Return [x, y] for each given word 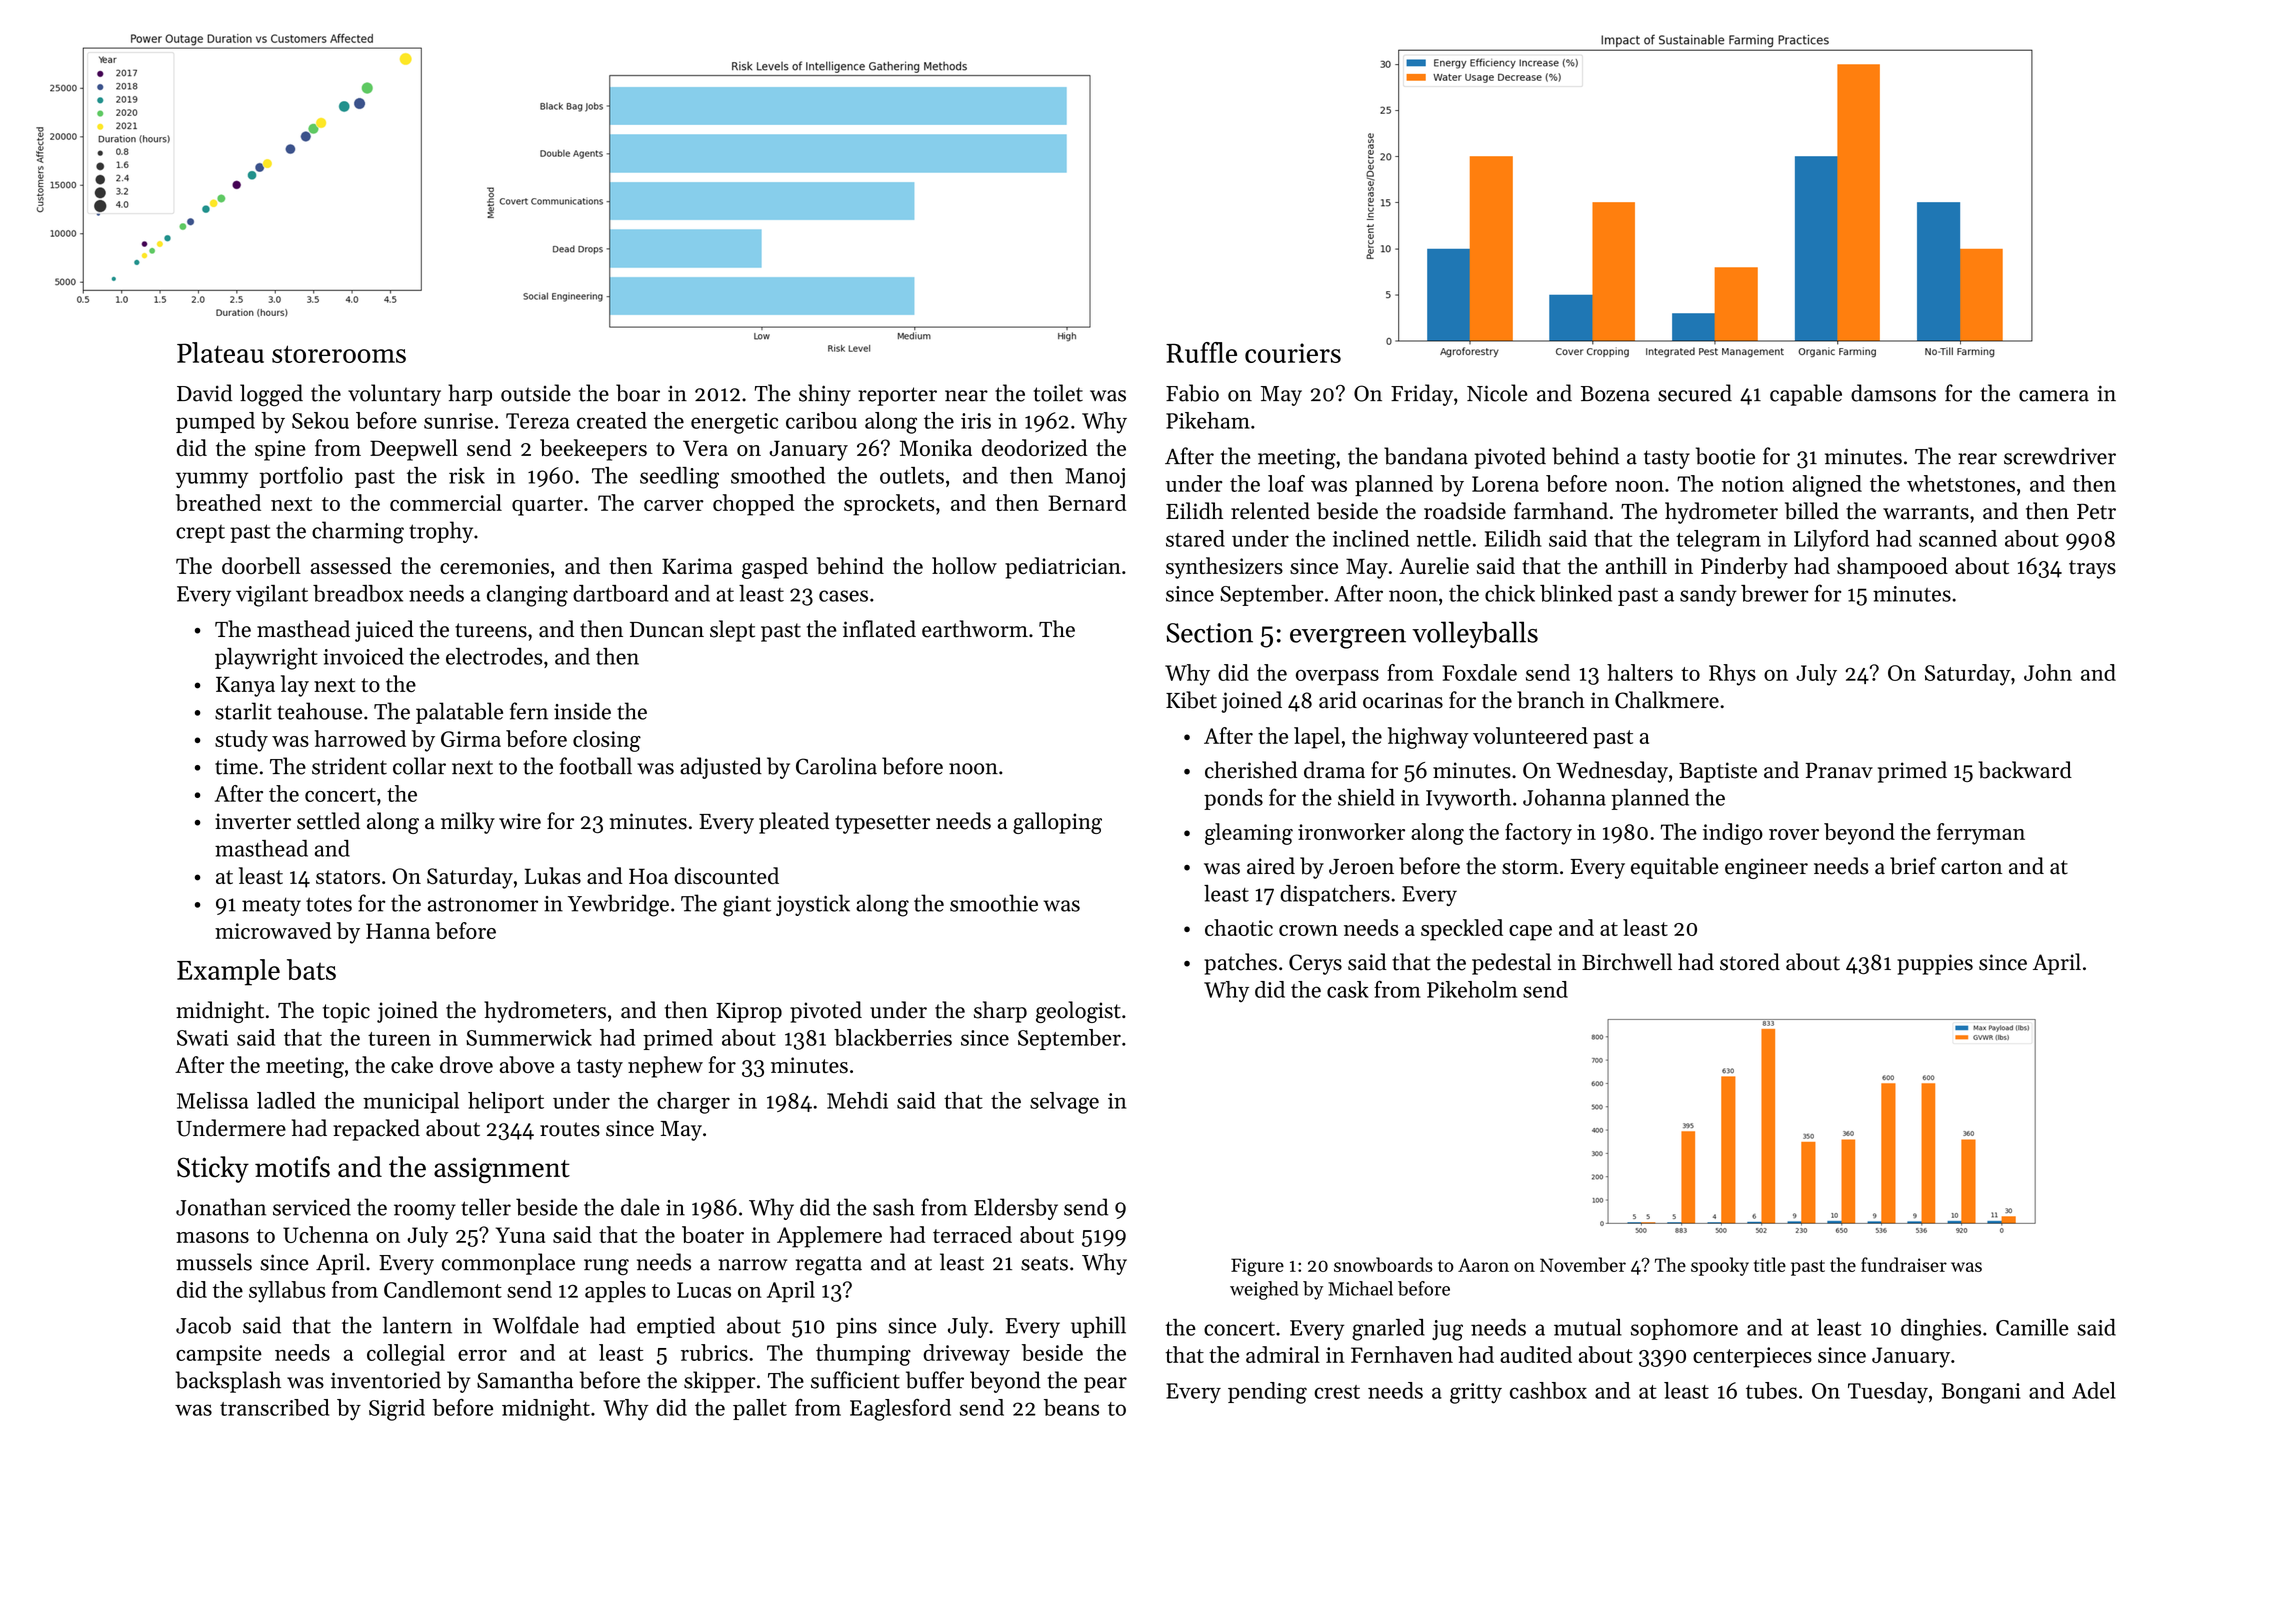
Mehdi [857, 1100]
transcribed [274, 1407]
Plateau [220, 352]
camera [2054, 396]
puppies [1935, 964]
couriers [1293, 353]
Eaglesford [900, 1410]
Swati [202, 1038]
